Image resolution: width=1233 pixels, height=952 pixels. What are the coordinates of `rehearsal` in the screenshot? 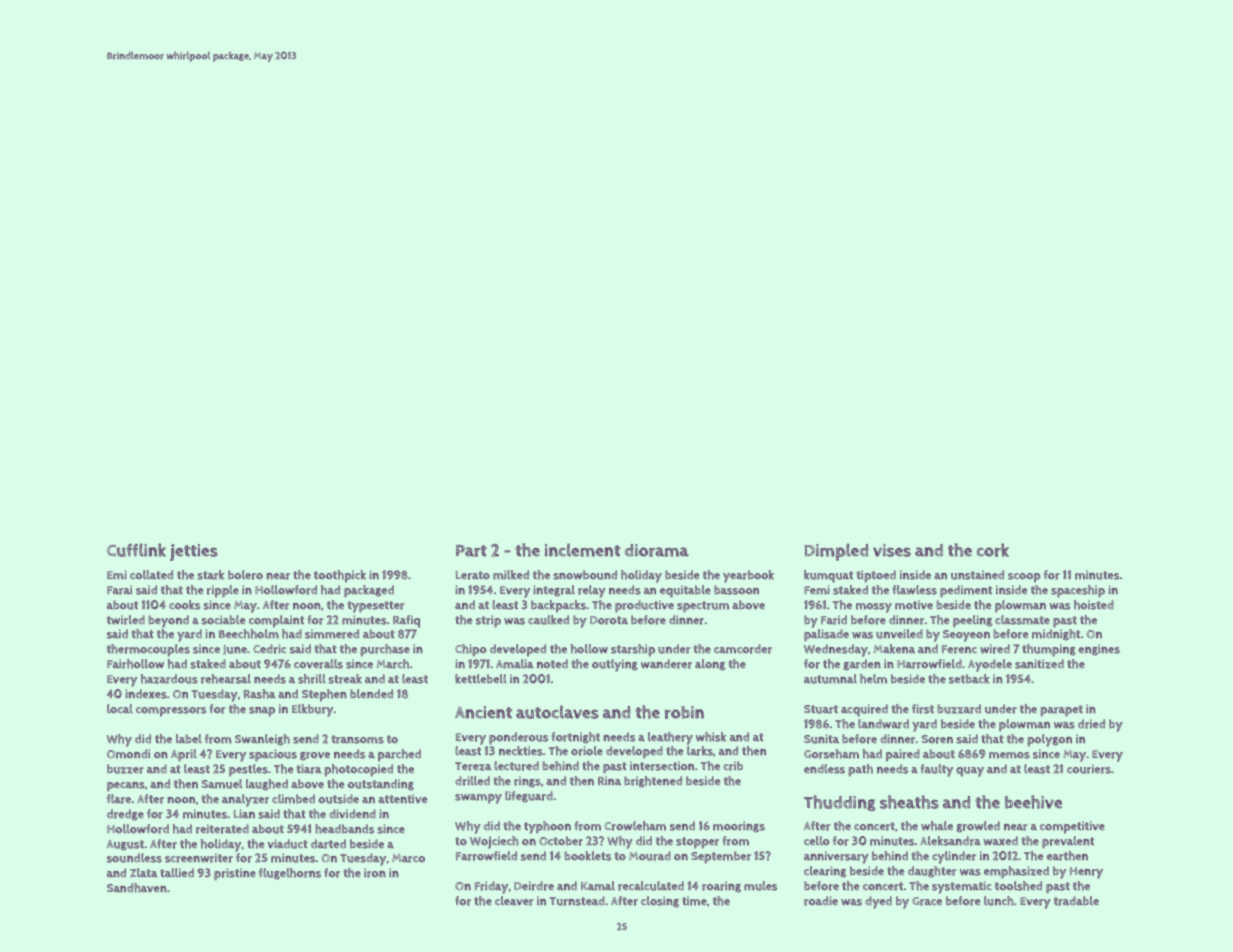 It's located at (226, 679).
